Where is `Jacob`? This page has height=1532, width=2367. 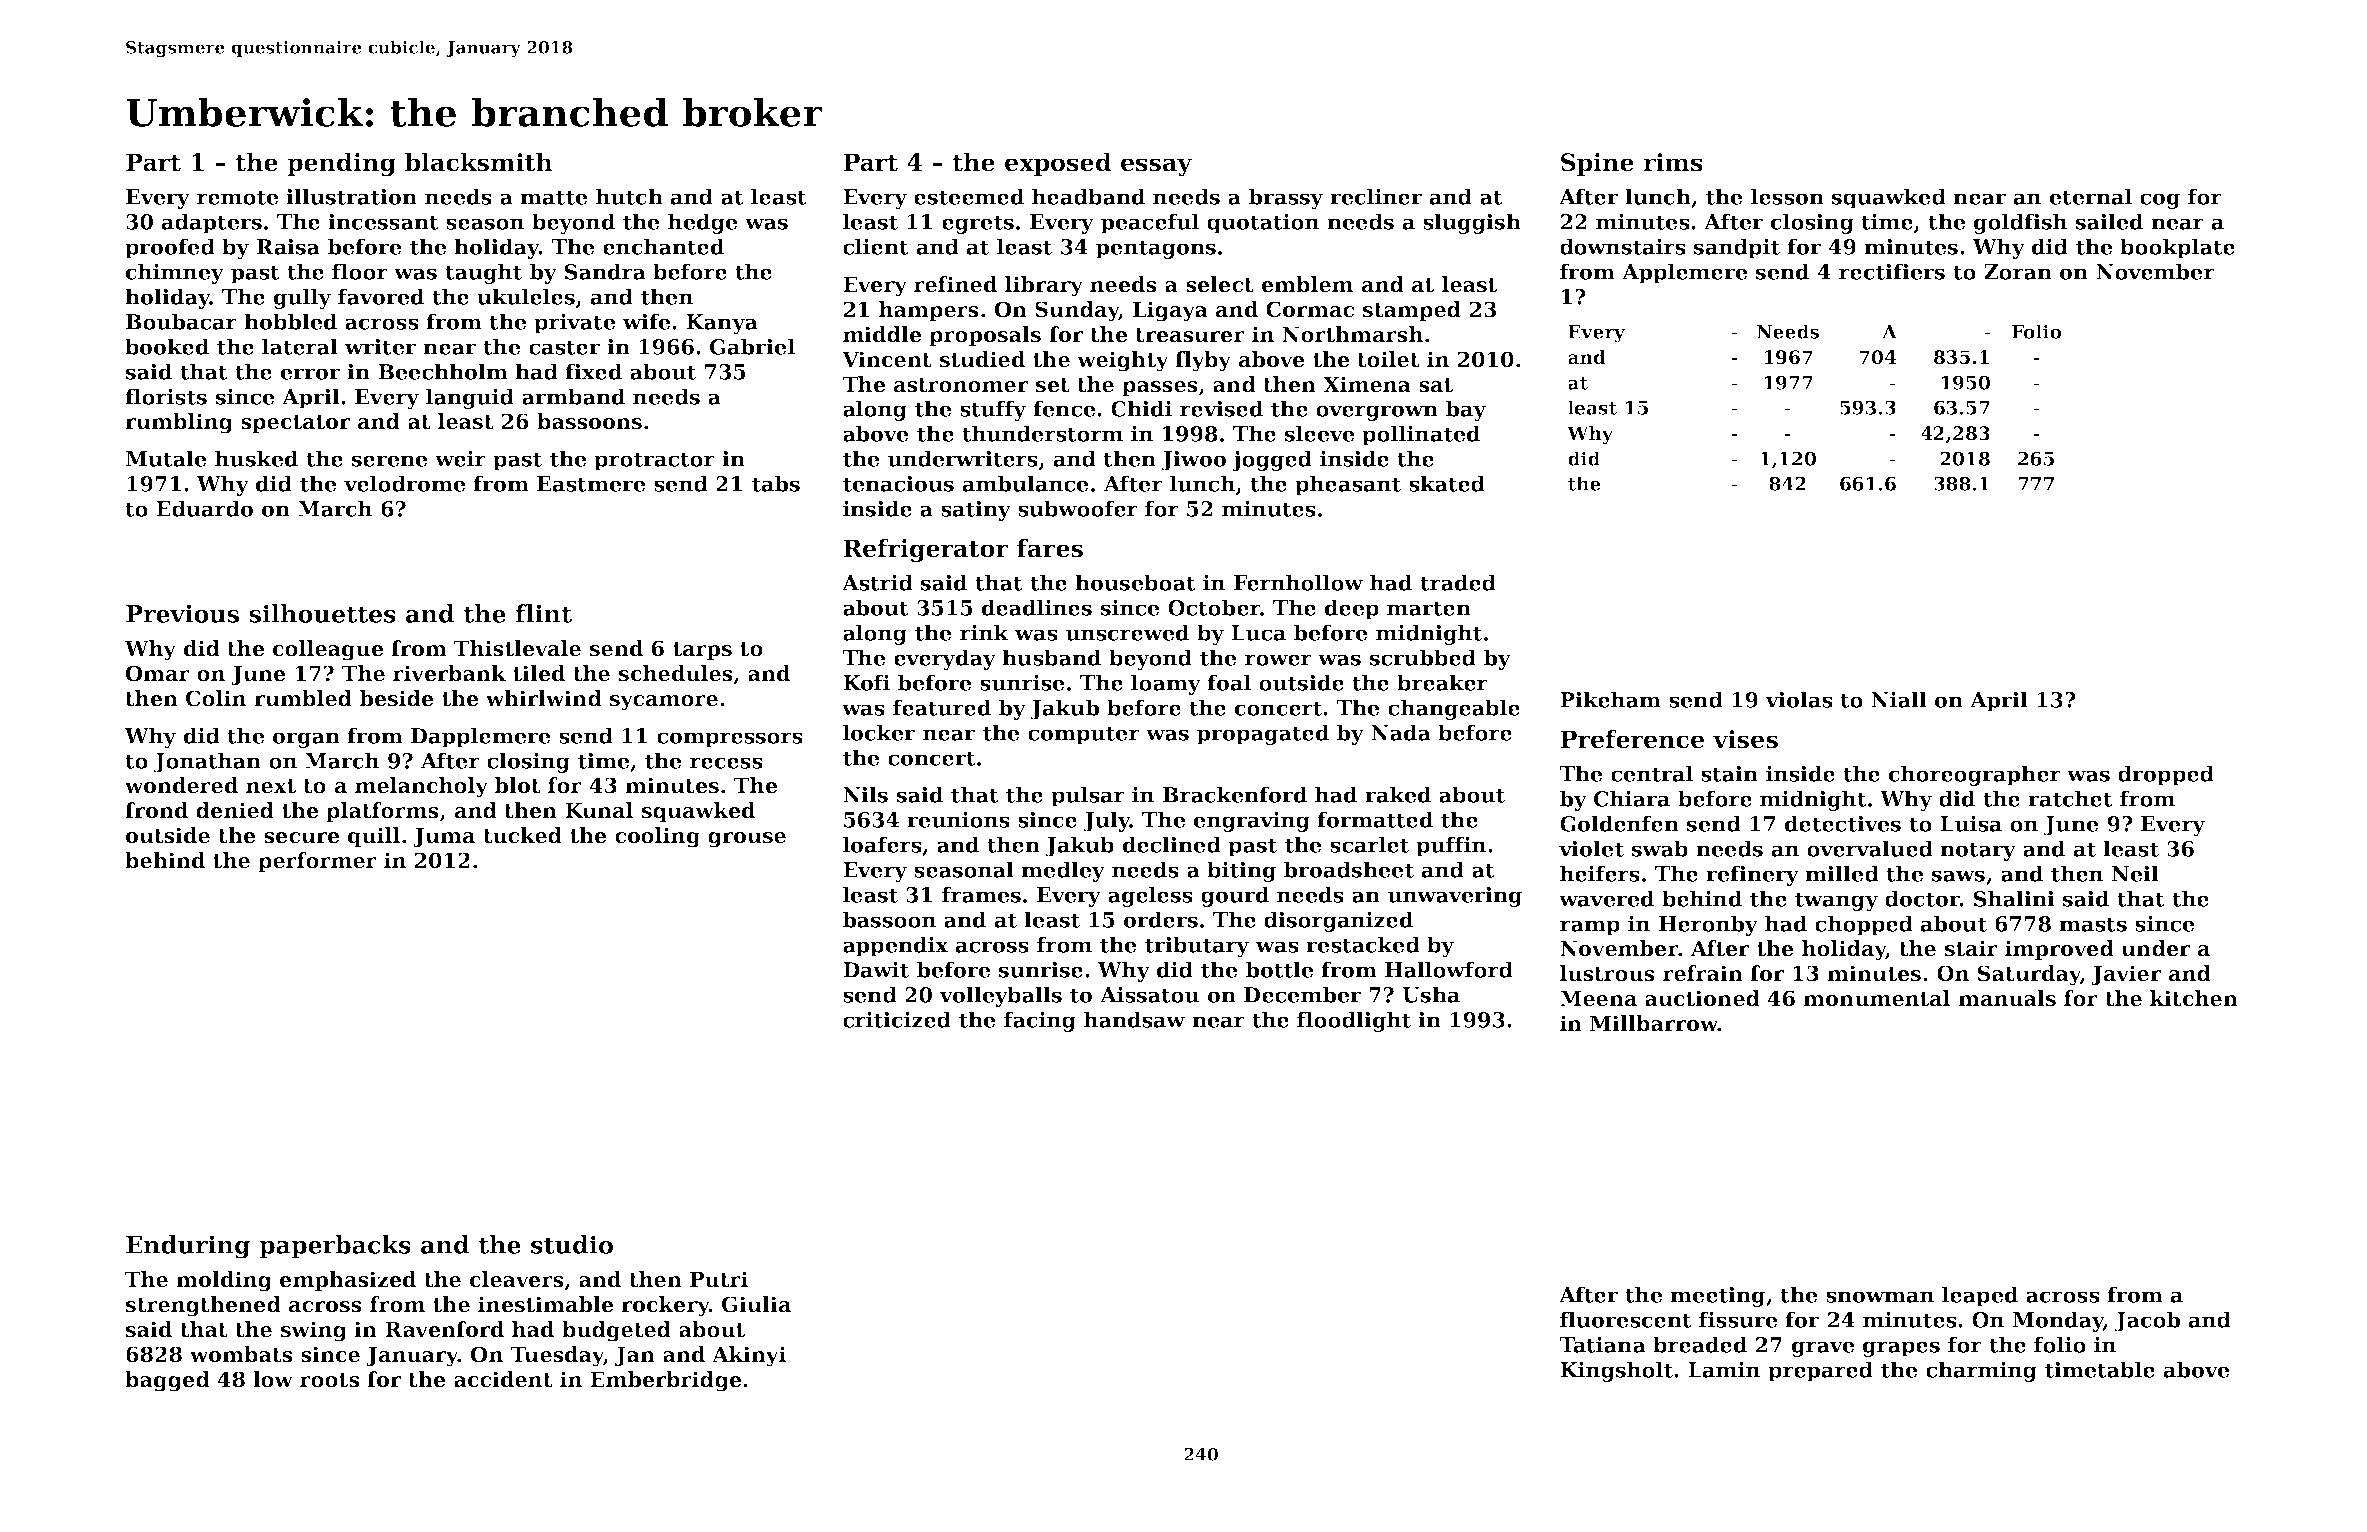
Jacob is located at coordinates (2147, 1321).
